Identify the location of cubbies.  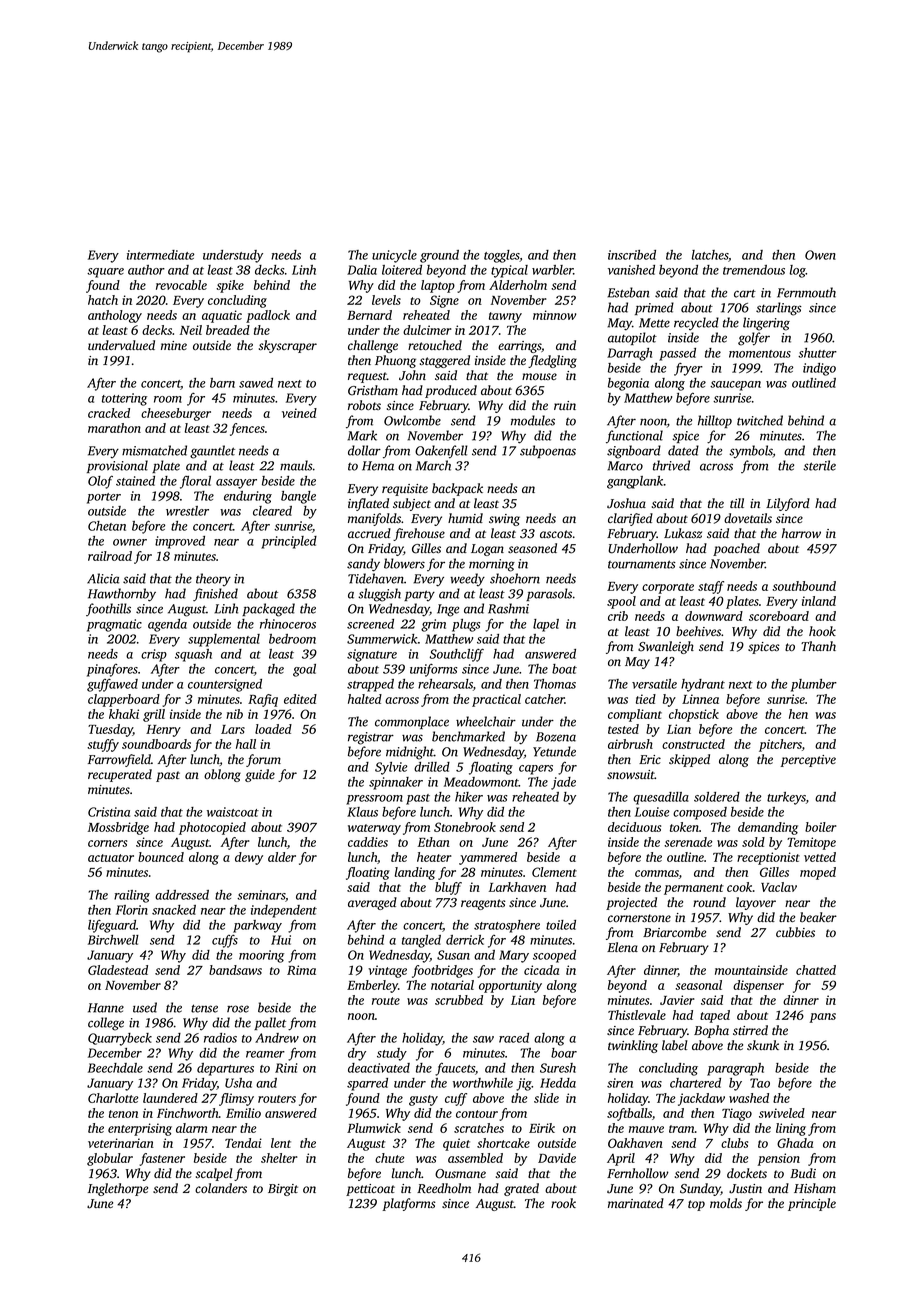
(795, 932).
